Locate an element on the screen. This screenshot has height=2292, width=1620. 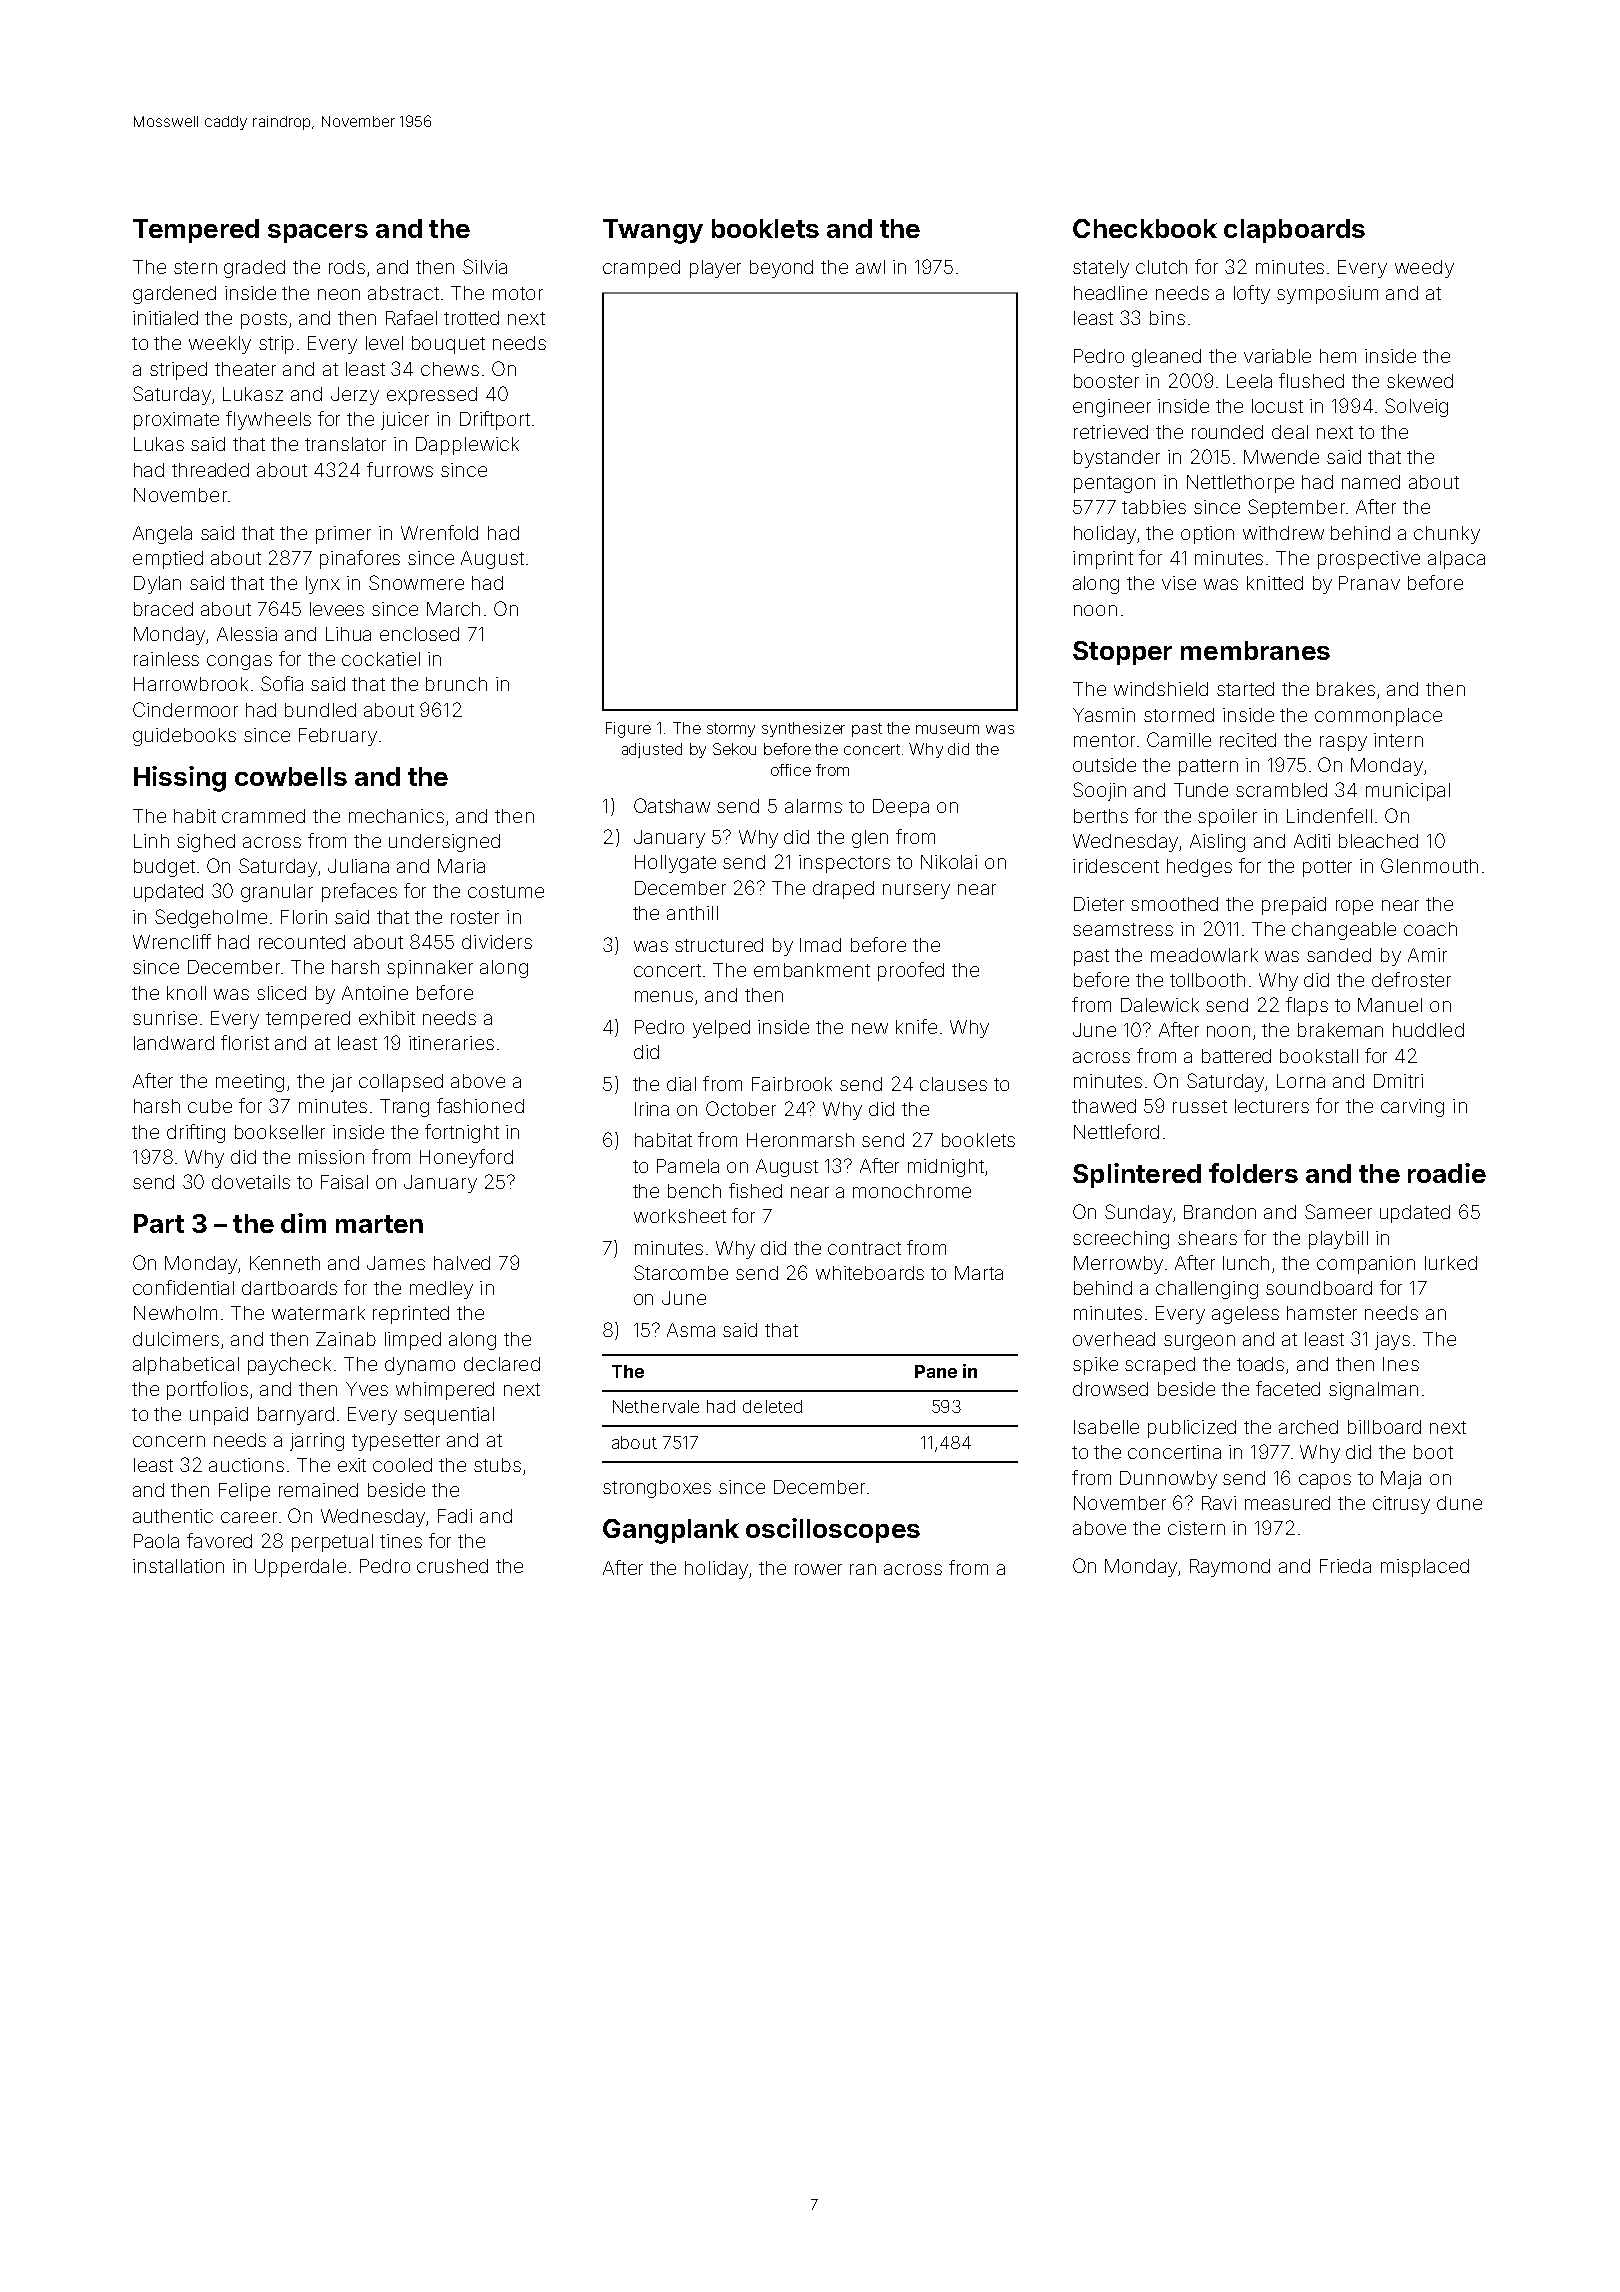
clapboards is located at coordinates (1294, 231).
